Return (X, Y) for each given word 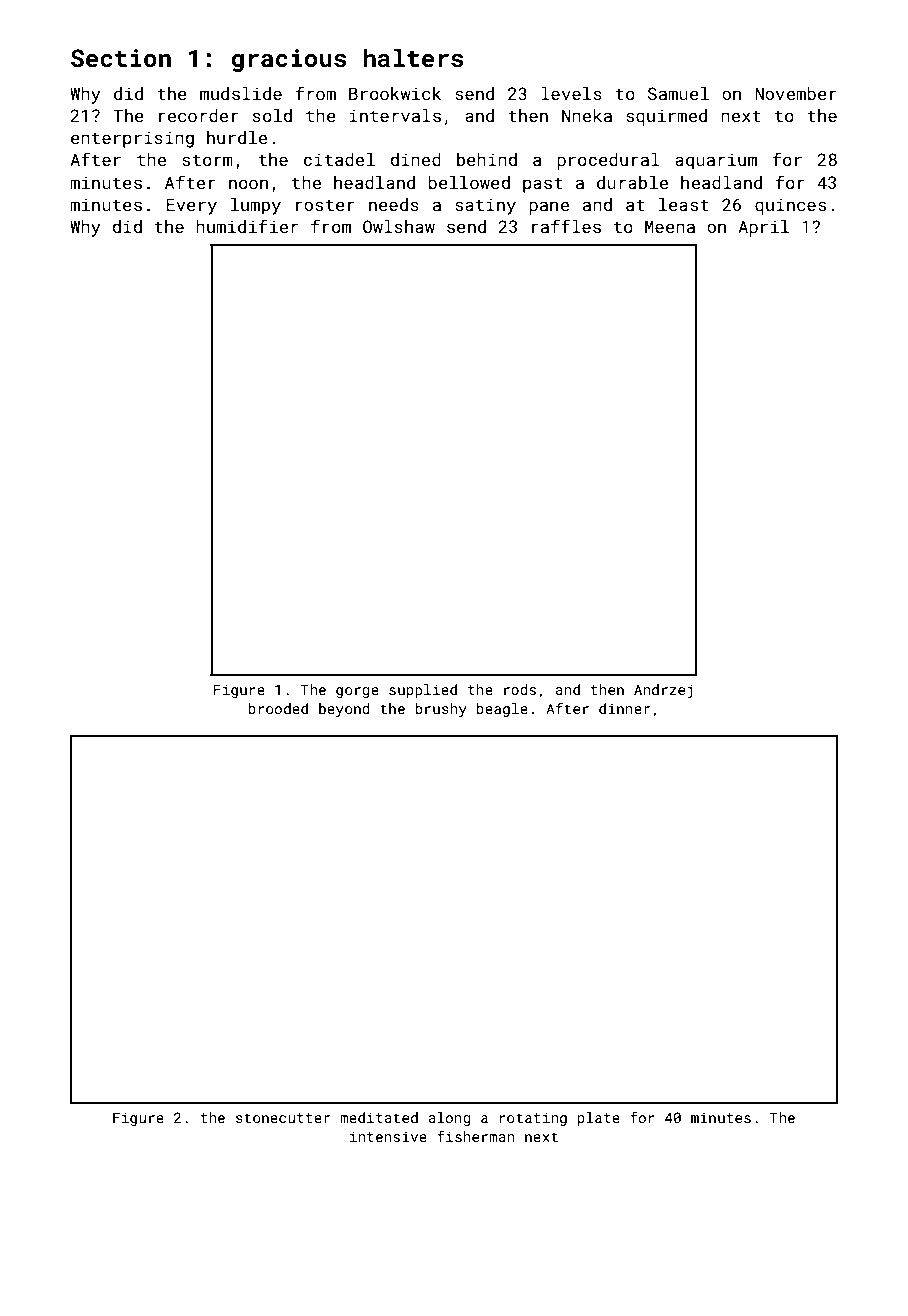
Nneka (587, 115)
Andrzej (663, 691)
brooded (278, 708)
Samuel (678, 93)
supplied (423, 691)
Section (121, 58)
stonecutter (283, 1118)
